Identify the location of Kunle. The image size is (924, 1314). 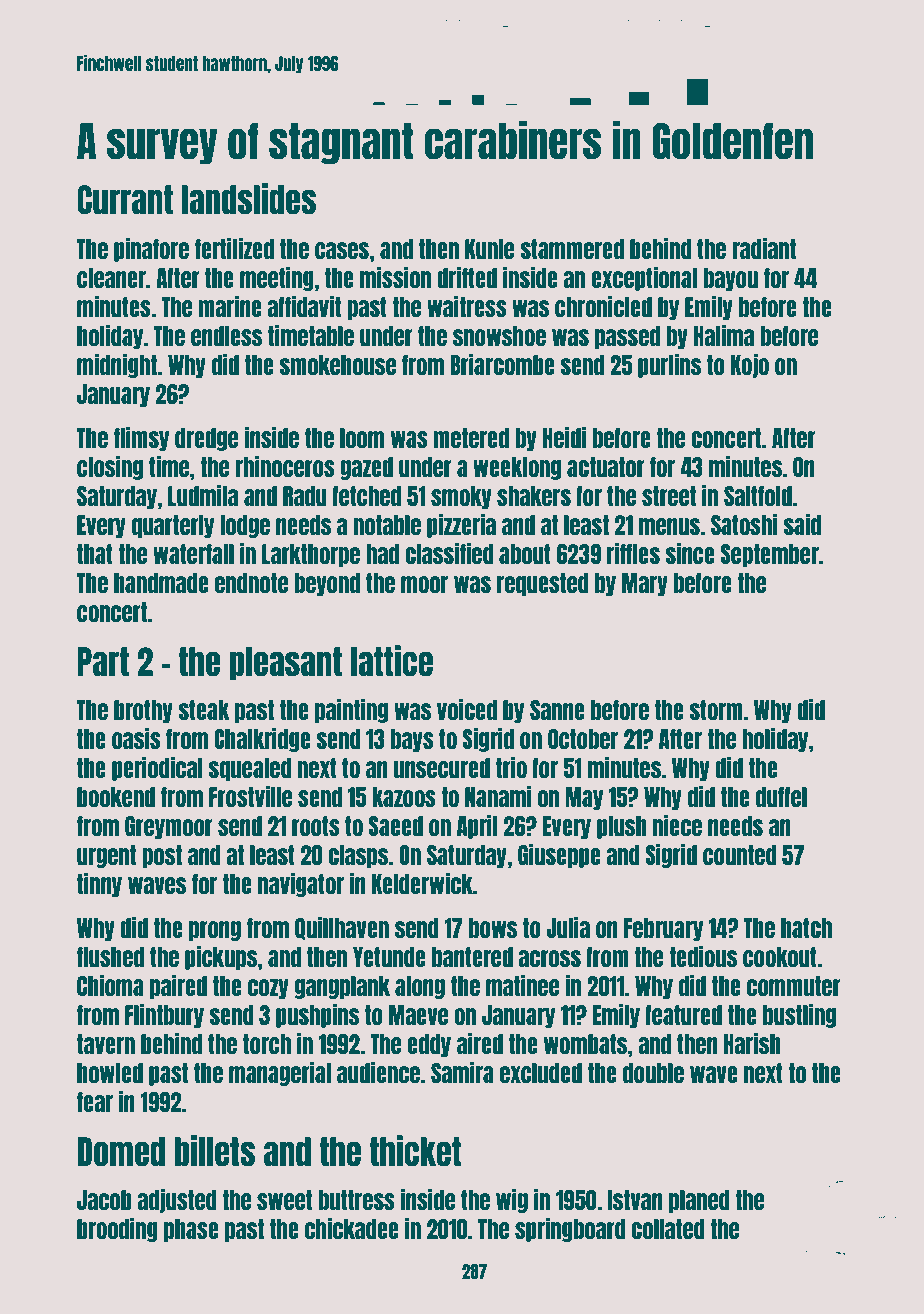
(489, 249).
